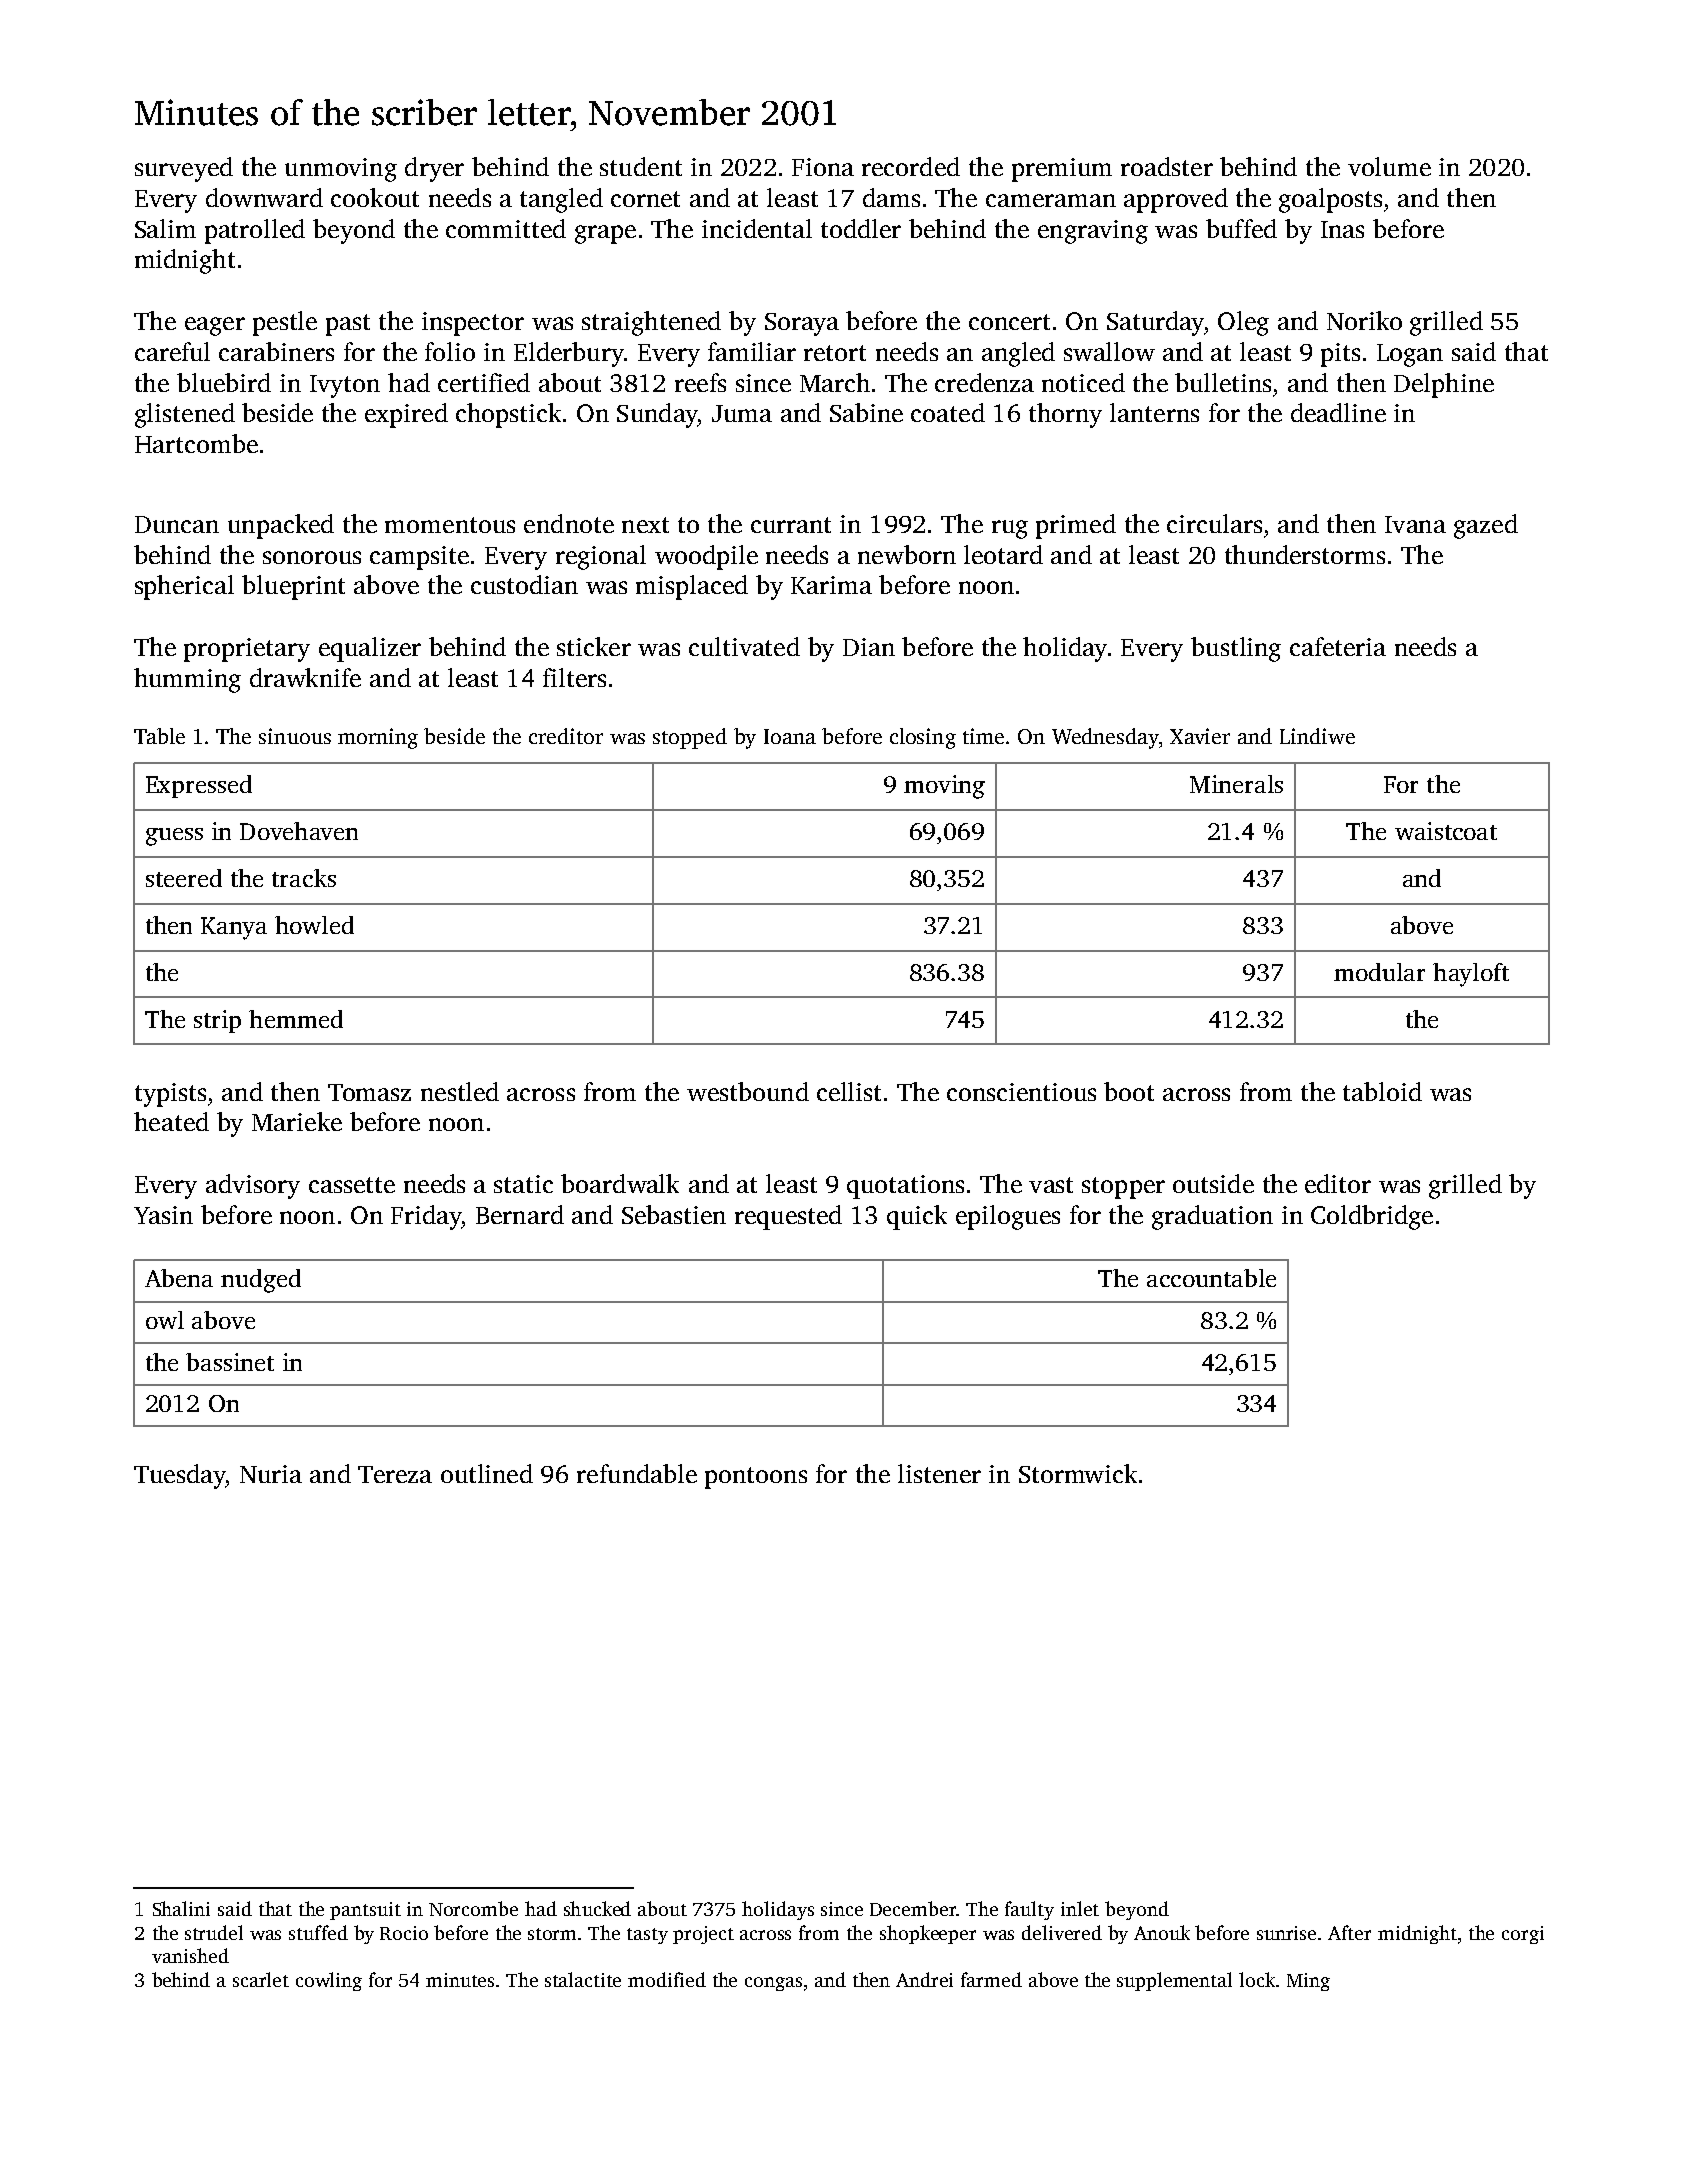 The width and height of the image is (1683, 2178). I want to click on Tuesday, so click(179, 1476).
